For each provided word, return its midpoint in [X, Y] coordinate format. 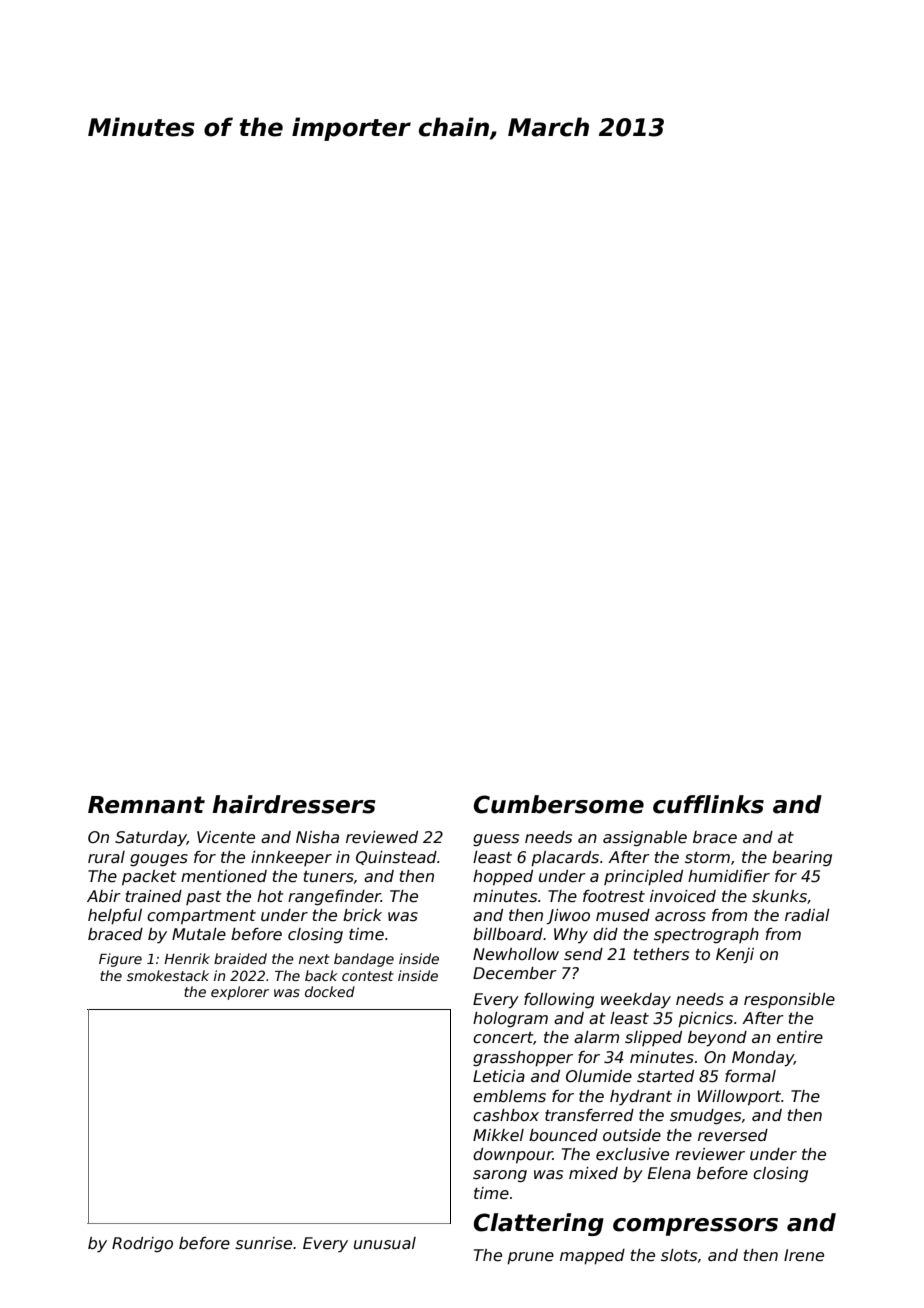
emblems [509, 1096]
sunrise [263, 1243]
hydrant [641, 1097]
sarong [500, 1176]
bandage [364, 960]
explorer [240, 993]
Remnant [146, 805]
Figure [120, 960]
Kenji [735, 955]
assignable [645, 838]
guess [496, 840]
